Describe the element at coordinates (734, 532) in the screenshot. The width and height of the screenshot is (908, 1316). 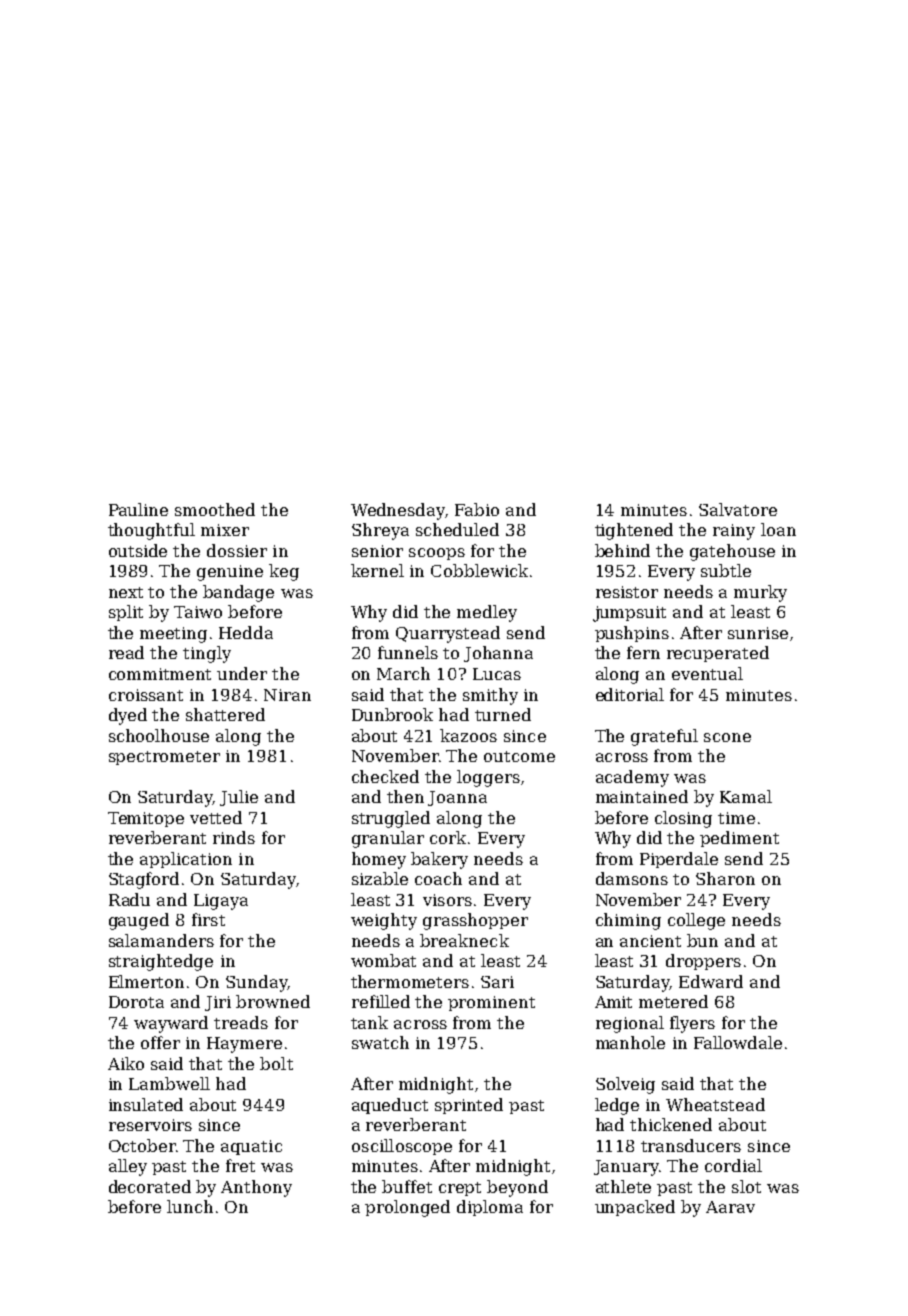
I see `rainy` at that location.
